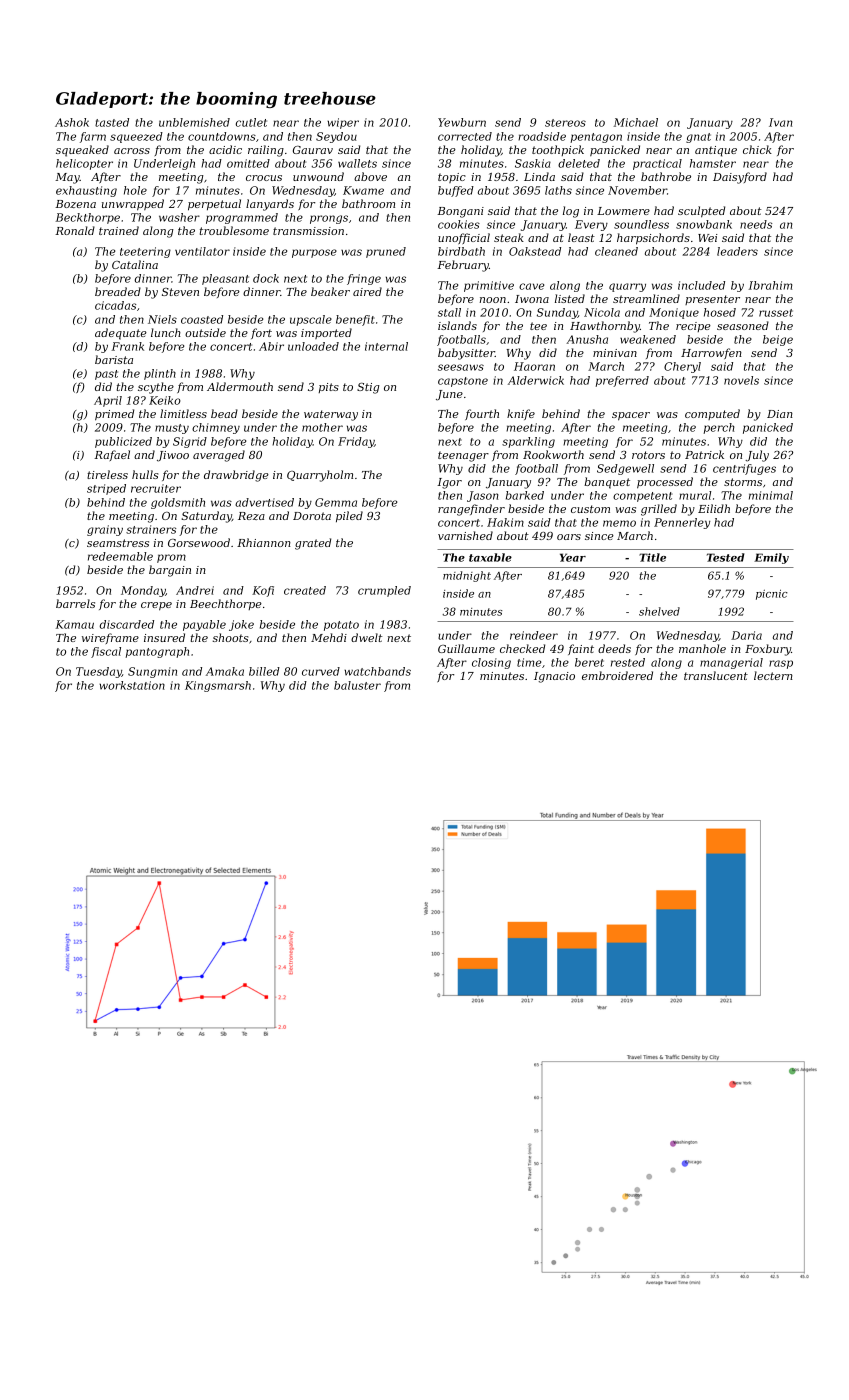 This document has height=1400, width=849. What do you see at coordinates (522, 648) in the document?
I see `checked` at bounding box center [522, 648].
